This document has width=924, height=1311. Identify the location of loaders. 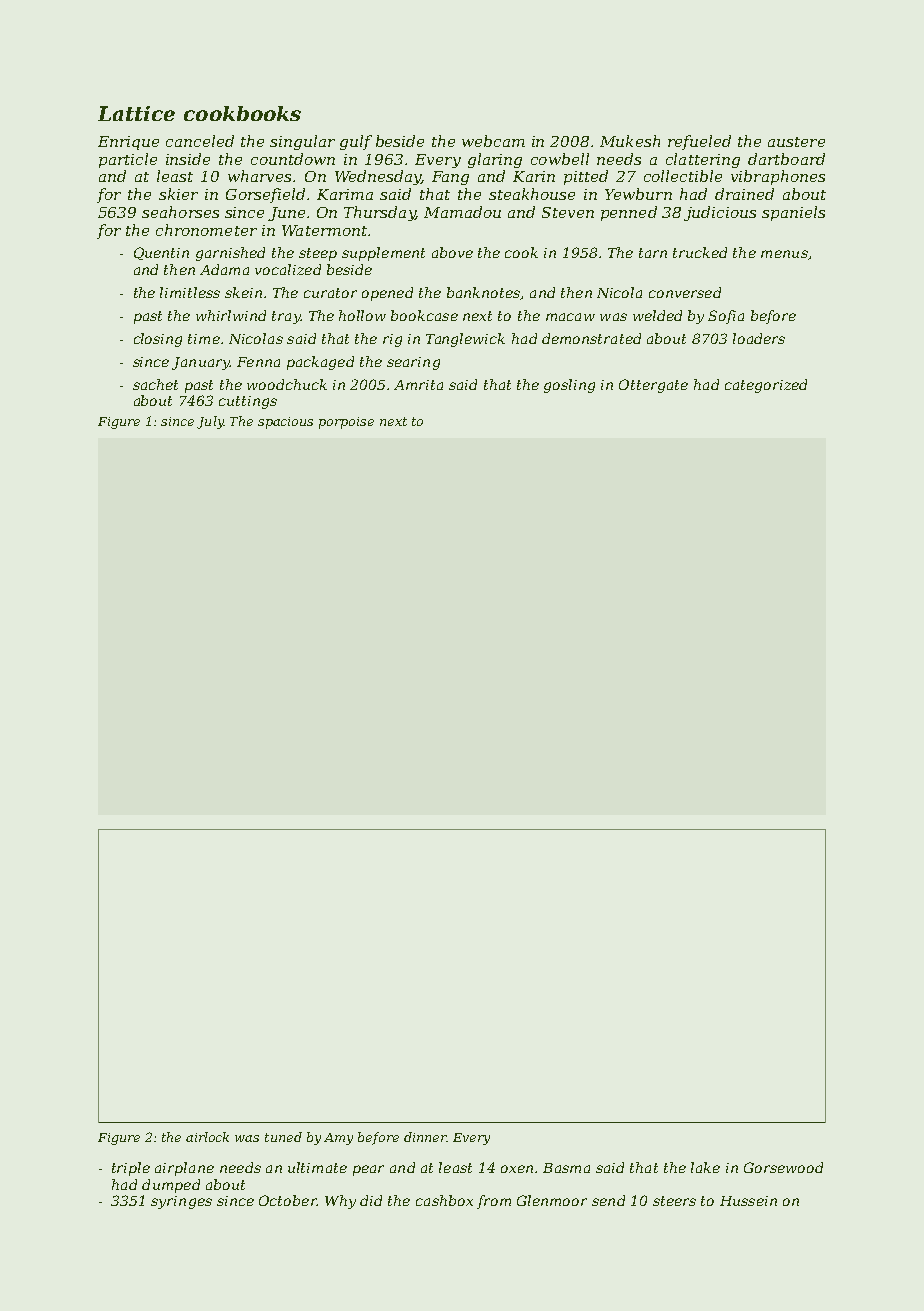
(759, 338).
